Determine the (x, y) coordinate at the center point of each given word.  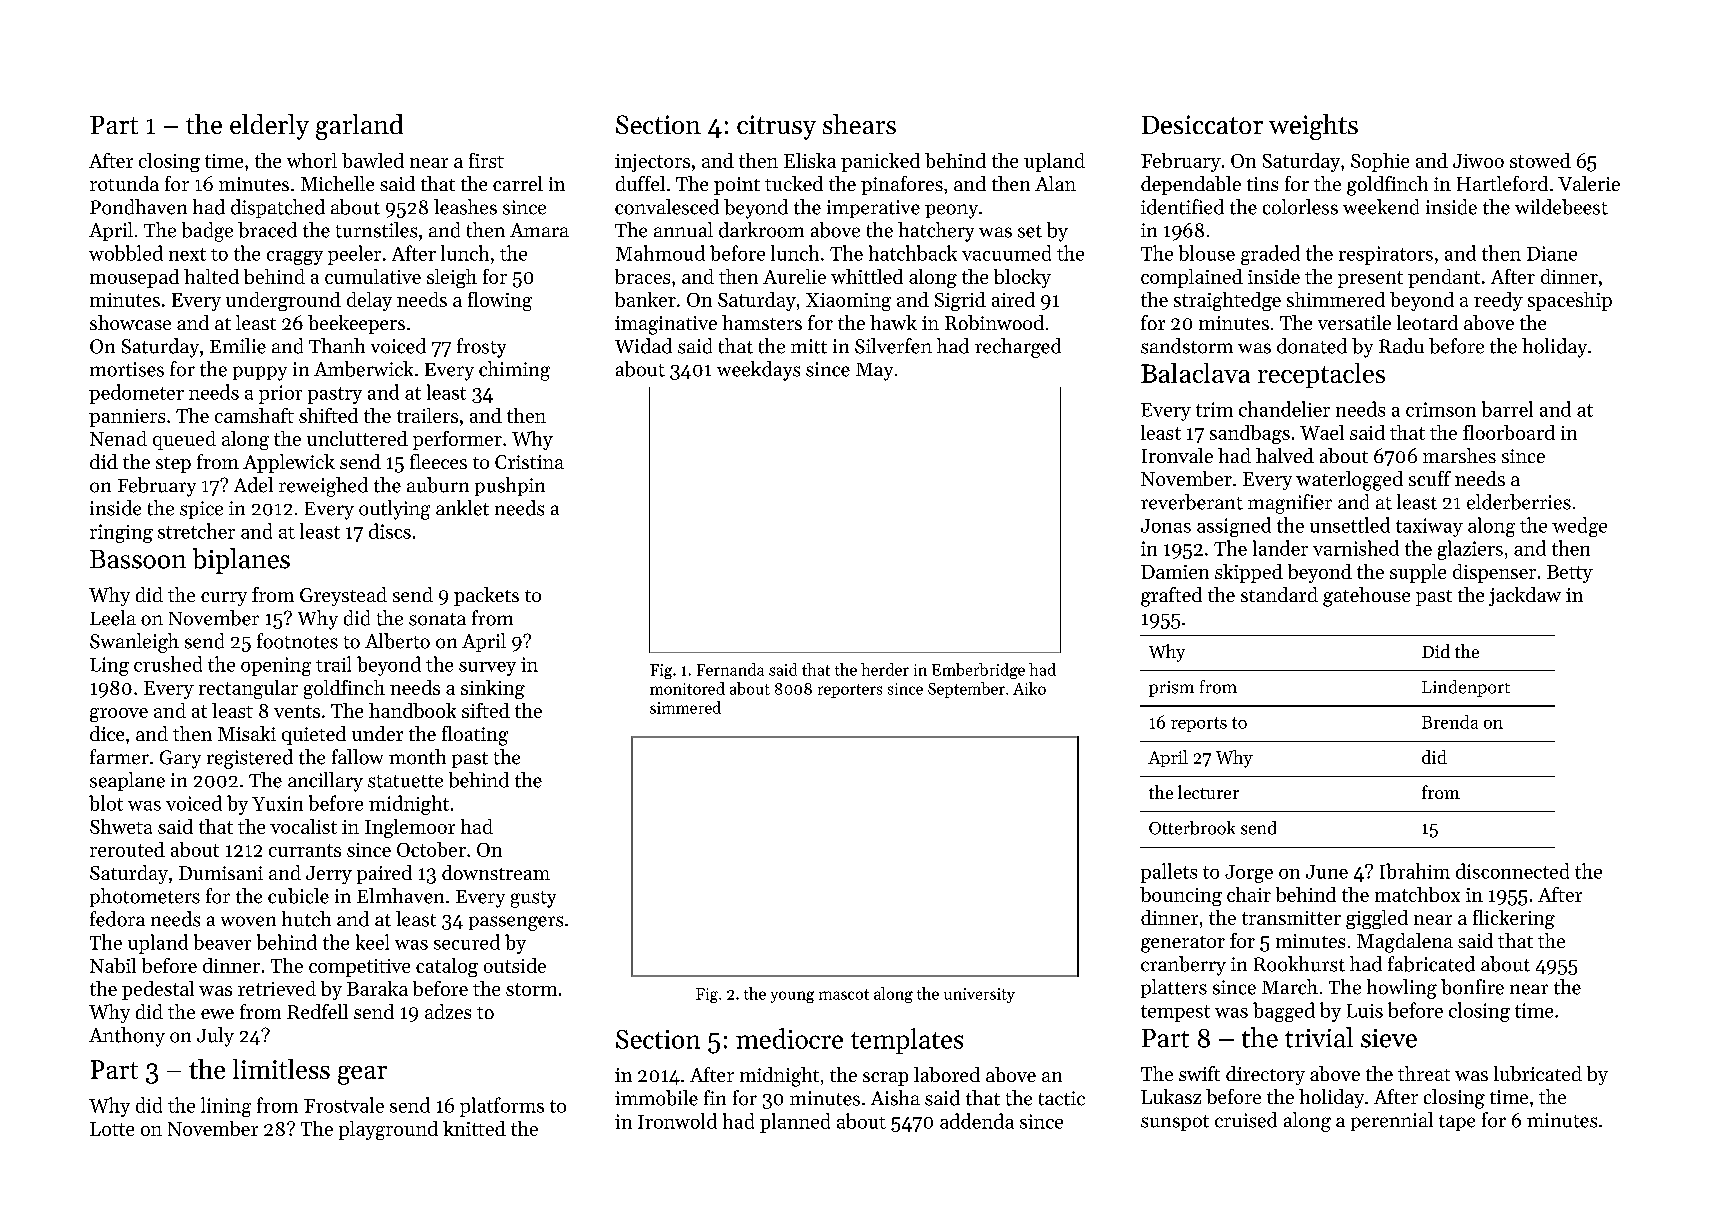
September (966, 690)
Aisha (895, 1098)
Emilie (238, 346)
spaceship (1570, 301)
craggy (295, 258)
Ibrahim (1415, 871)
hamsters (762, 322)
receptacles (1321, 375)
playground (388, 1130)
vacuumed (1006, 253)
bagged (1284, 1012)
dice (107, 733)
